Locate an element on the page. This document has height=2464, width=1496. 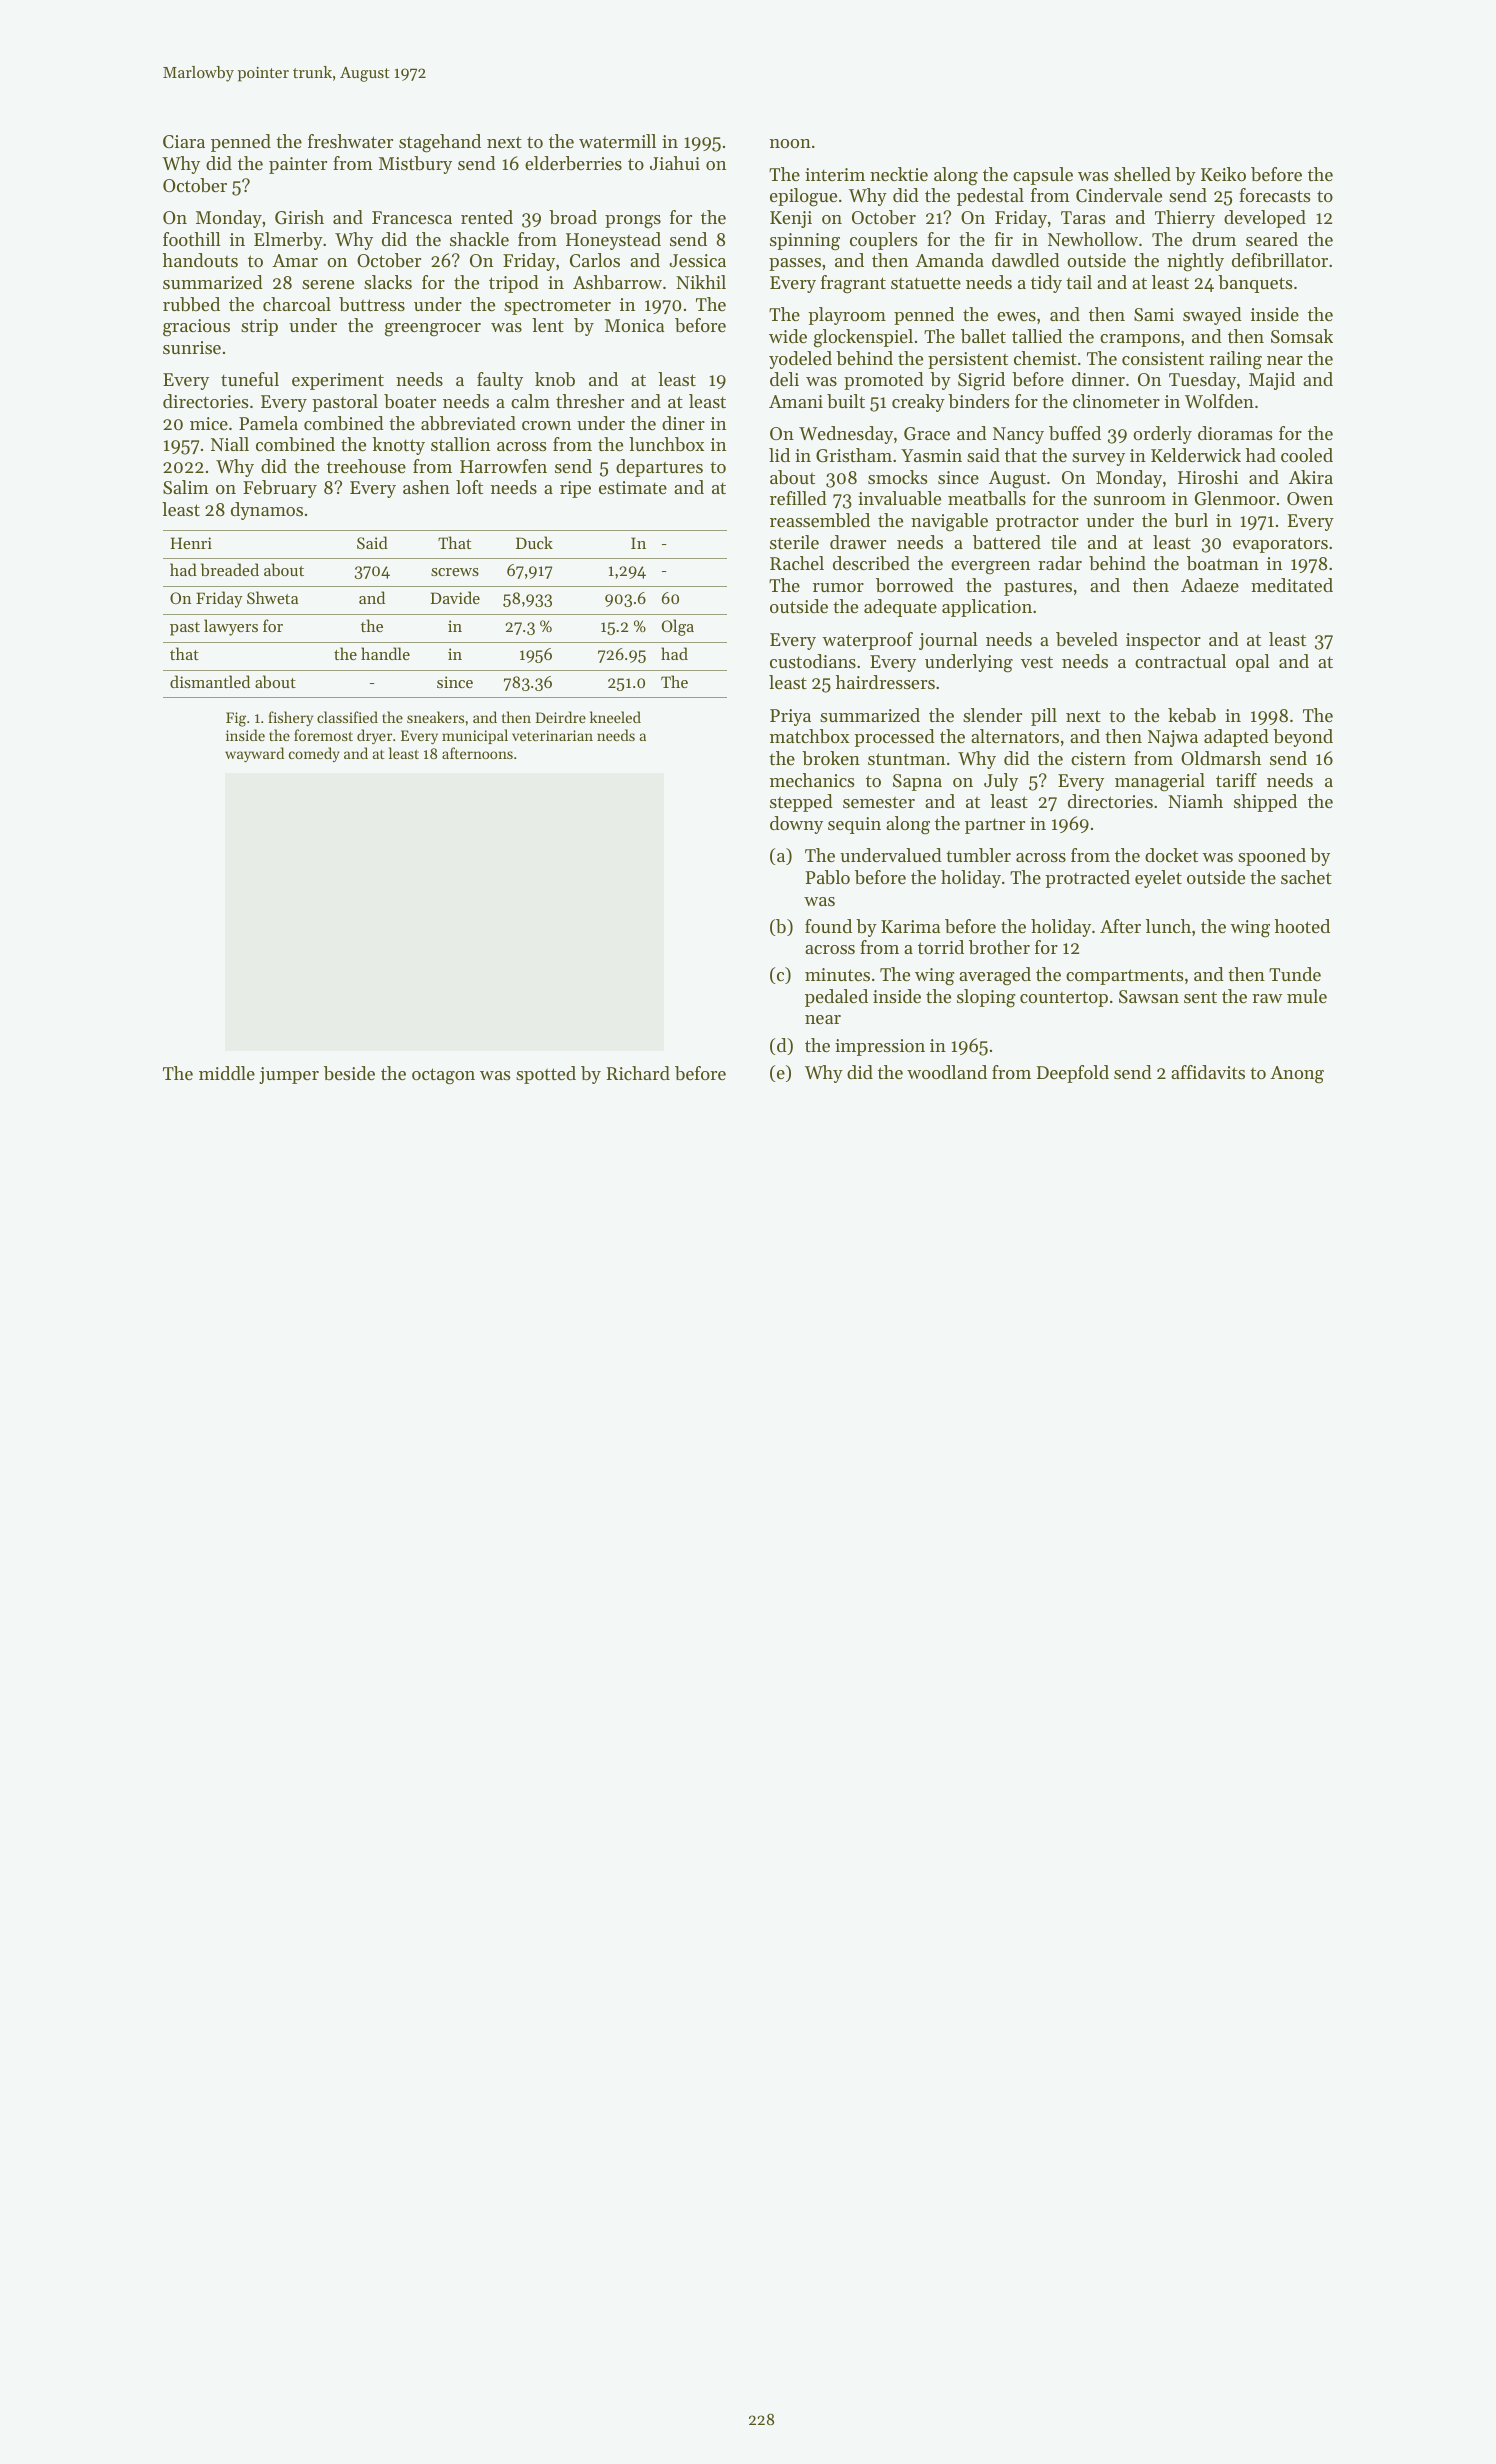
octagon is located at coordinates (443, 1076).
